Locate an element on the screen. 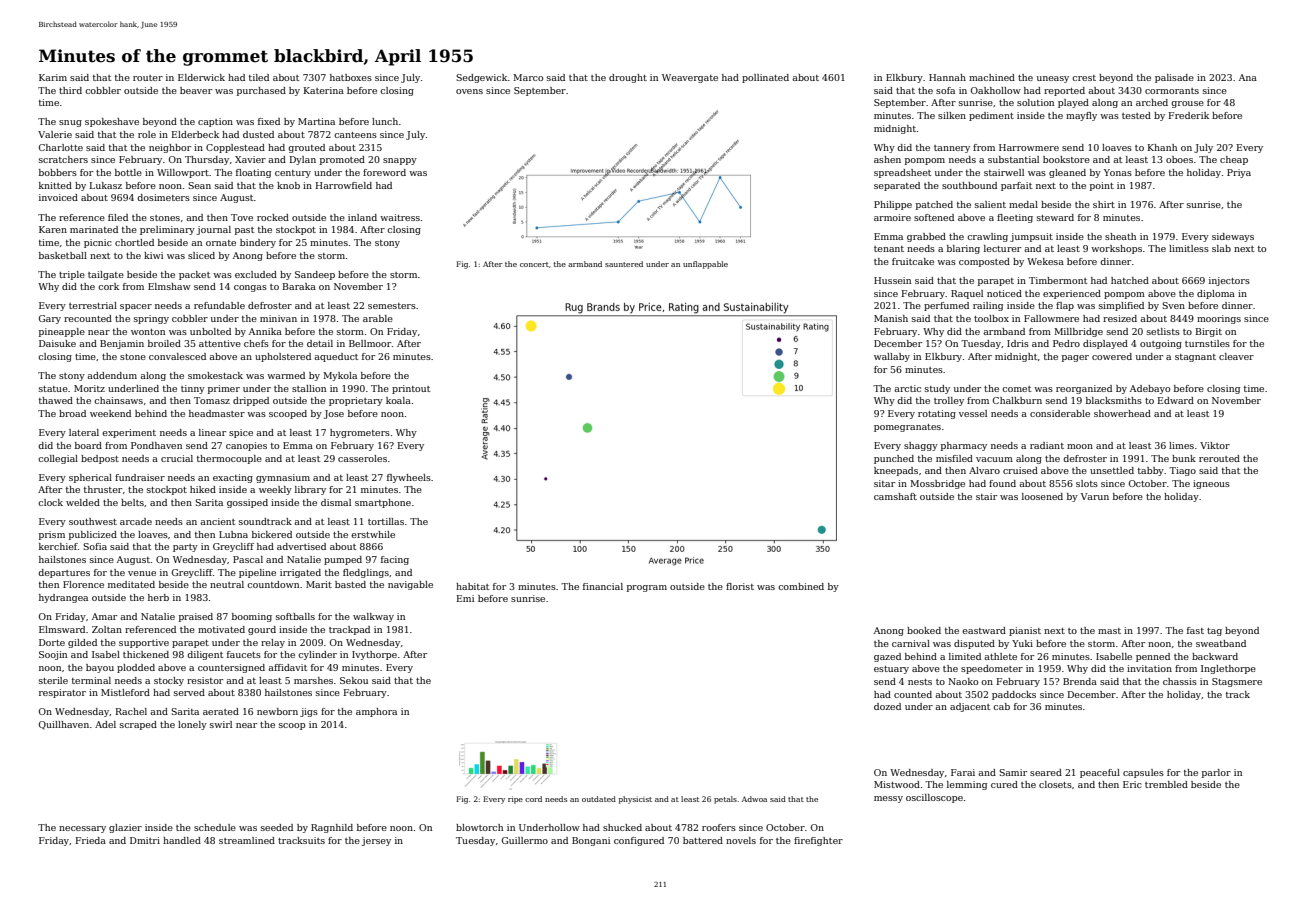  silken is located at coordinates (952, 115).
